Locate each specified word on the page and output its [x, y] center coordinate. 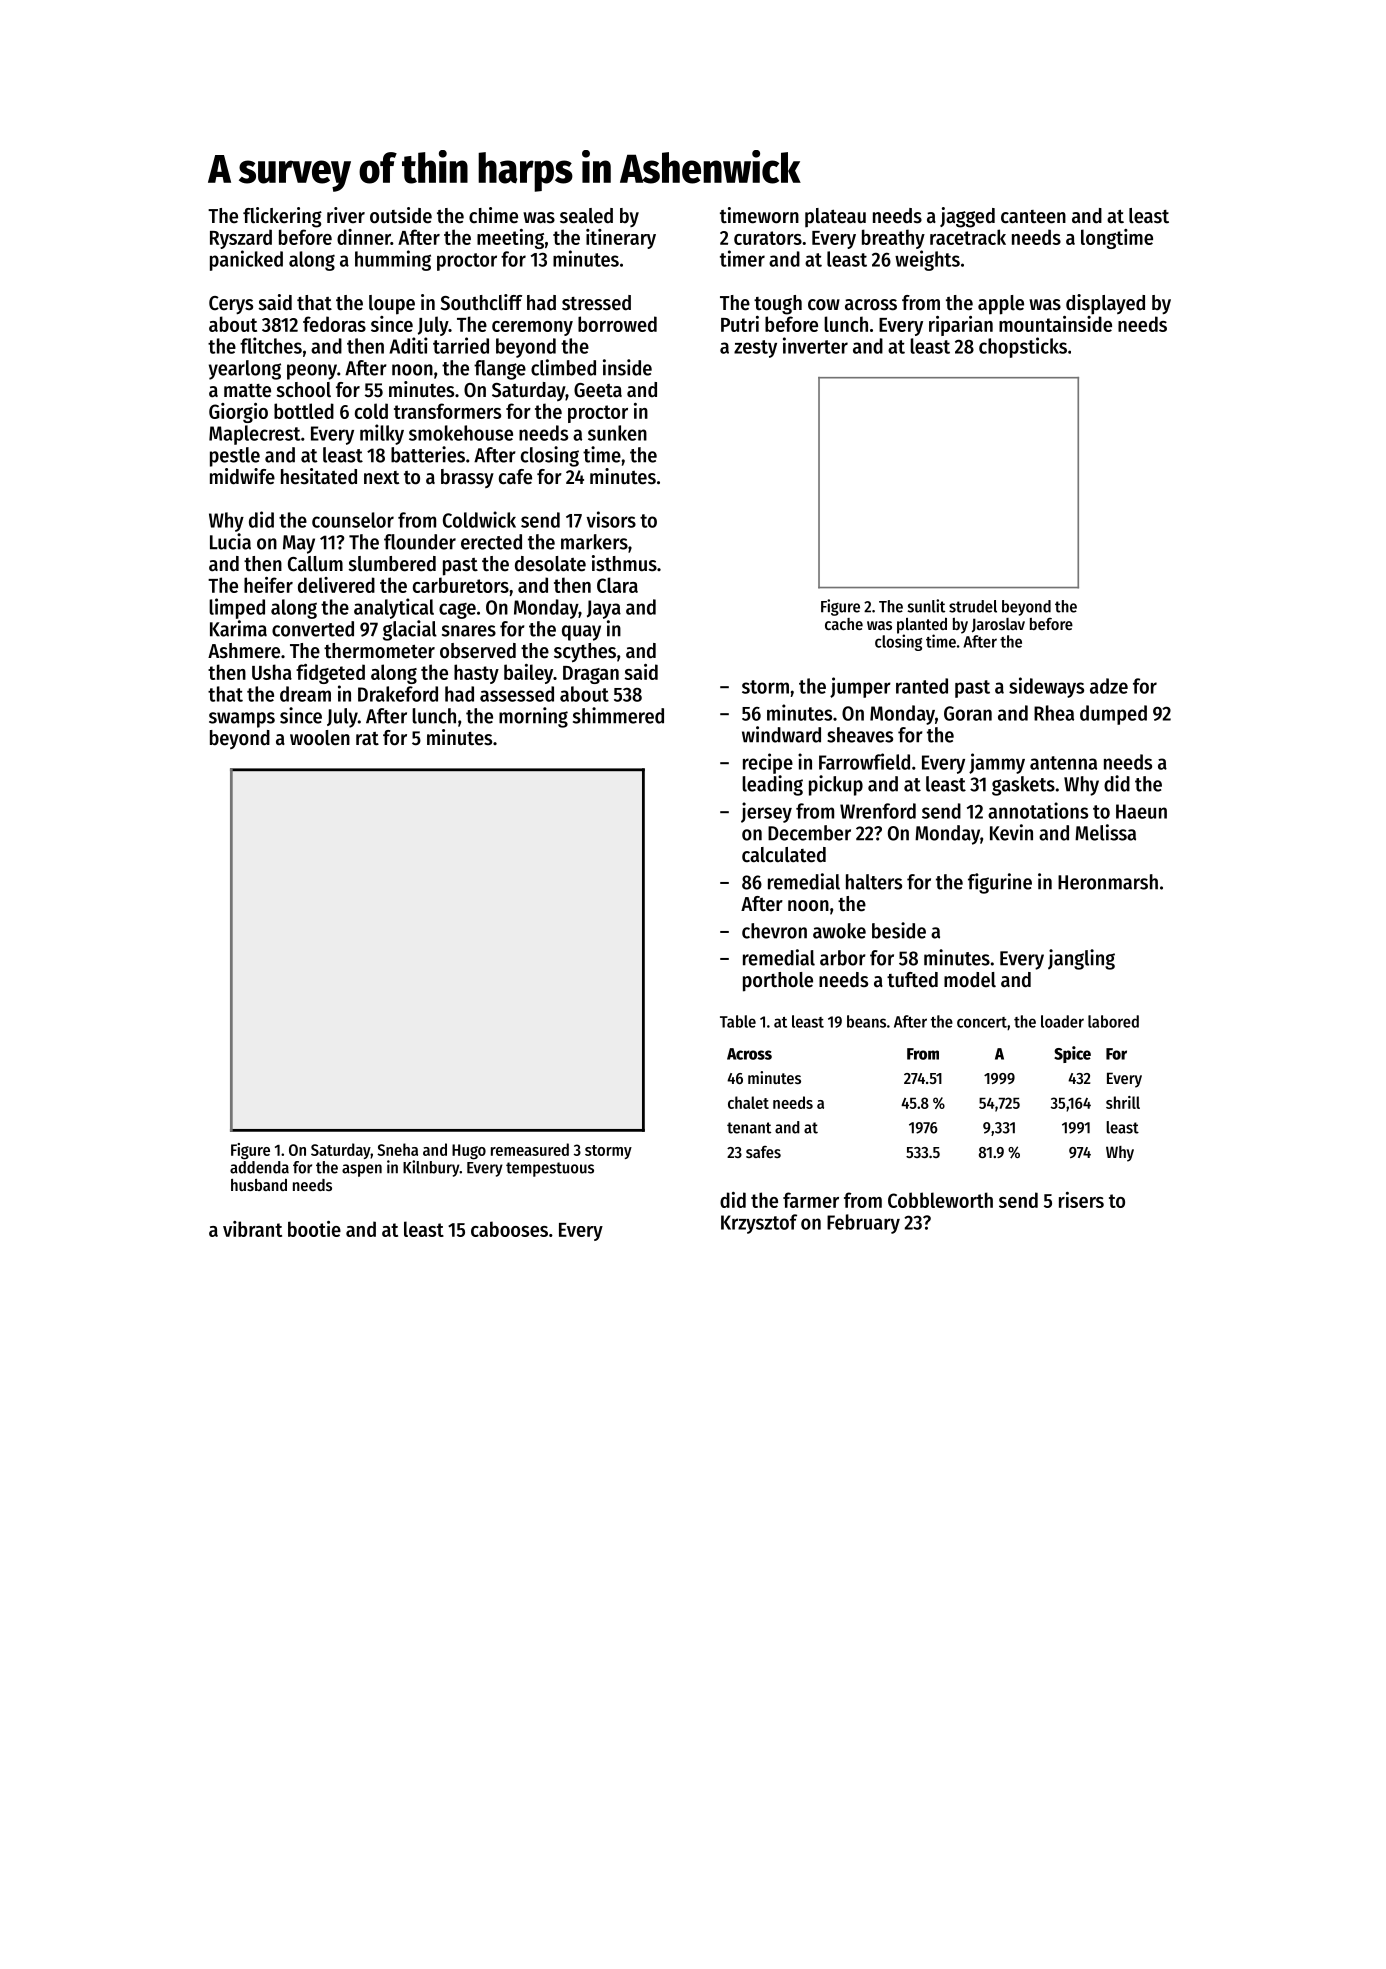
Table [738, 1021]
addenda [259, 1167]
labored [1113, 1021]
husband [259, 1185]
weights [927, 260]
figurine [1000, 883]
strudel [973, 606]
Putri [740, 324]
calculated [784, 855]
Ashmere [244, 651]
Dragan [591, 675]
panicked [246, 260]
